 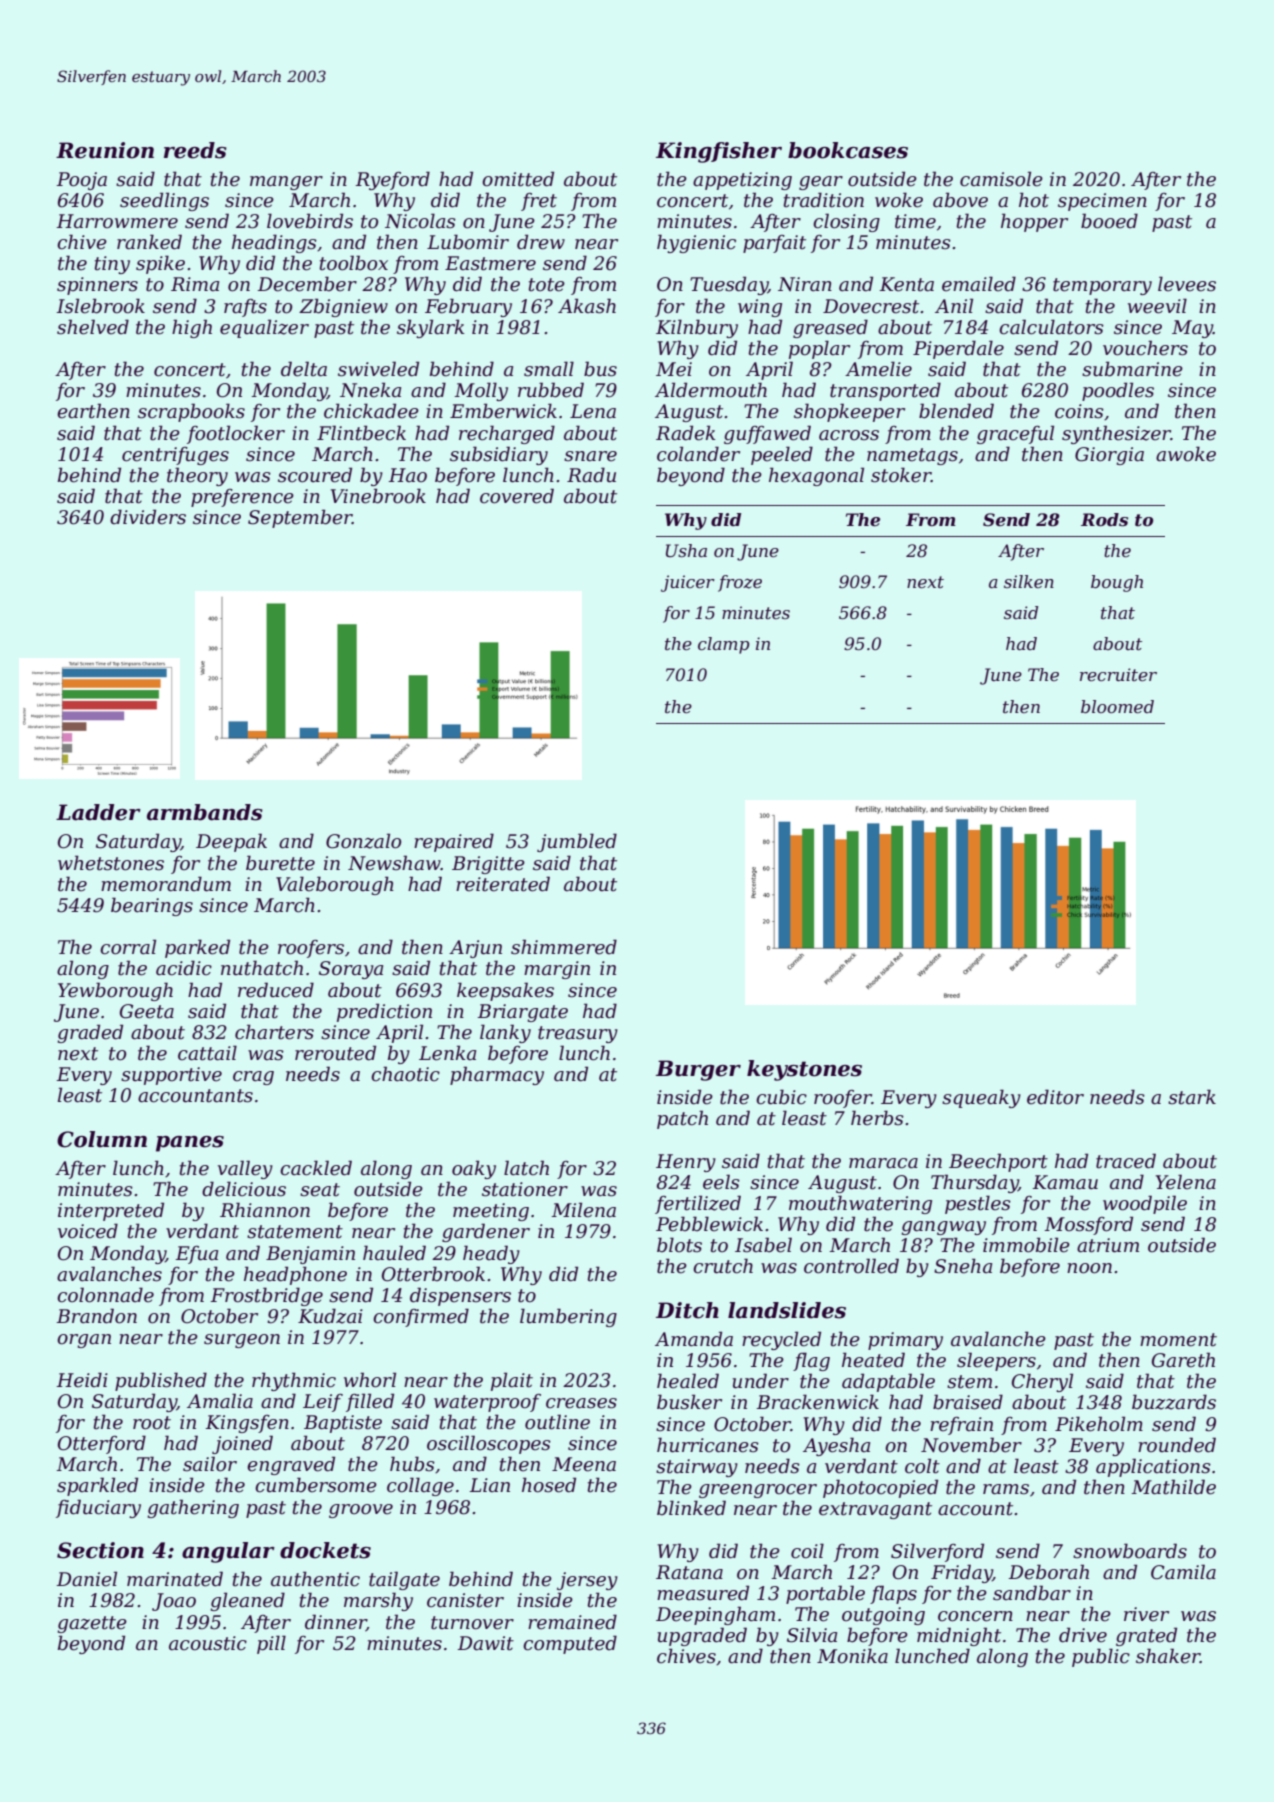 What do you see at coordinates (1109, 456) in the document?
I see `Giorgia` at bounding box center [1109, 456].
